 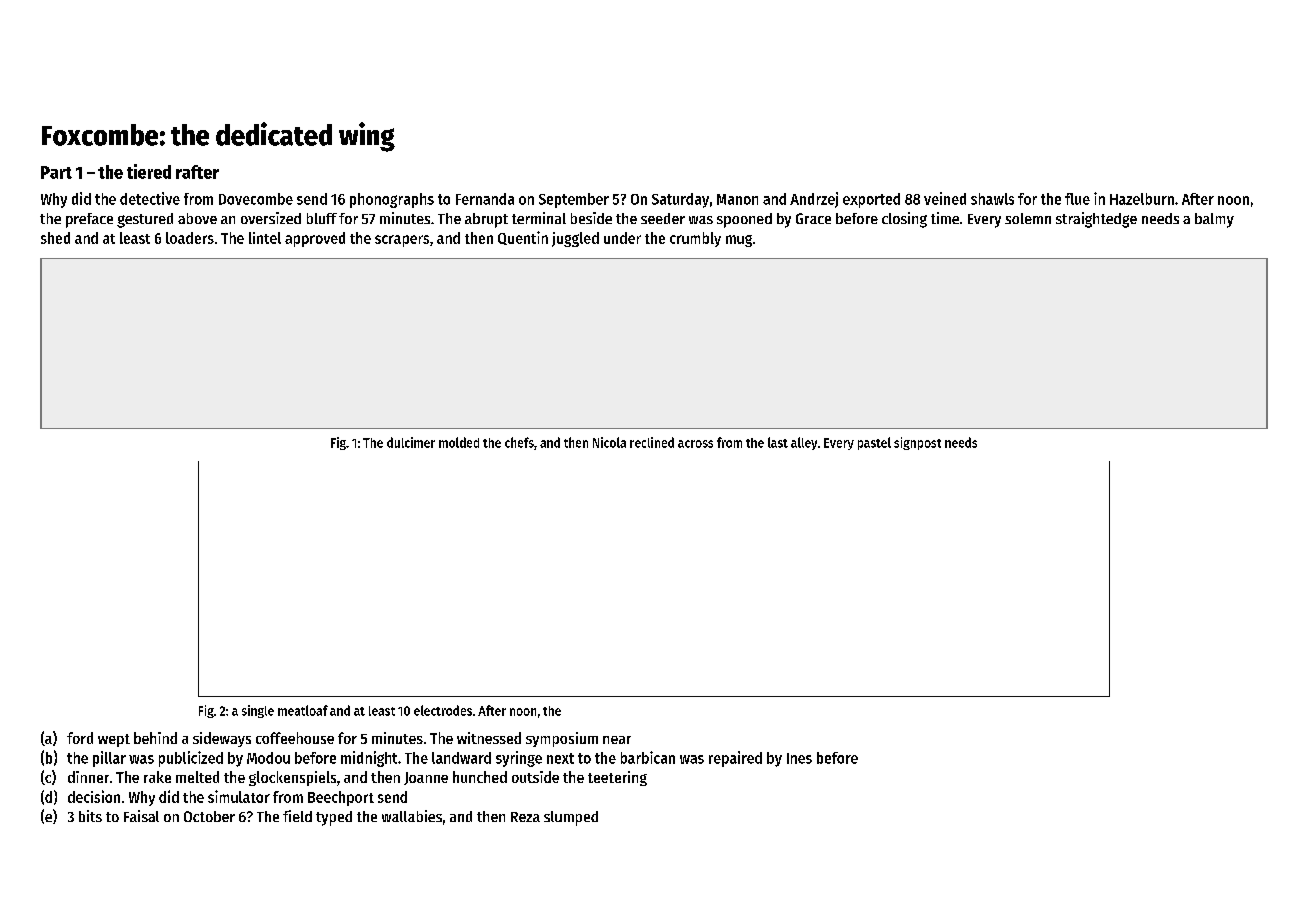 I want to click on Quentin, so click(x=523, y=238).
